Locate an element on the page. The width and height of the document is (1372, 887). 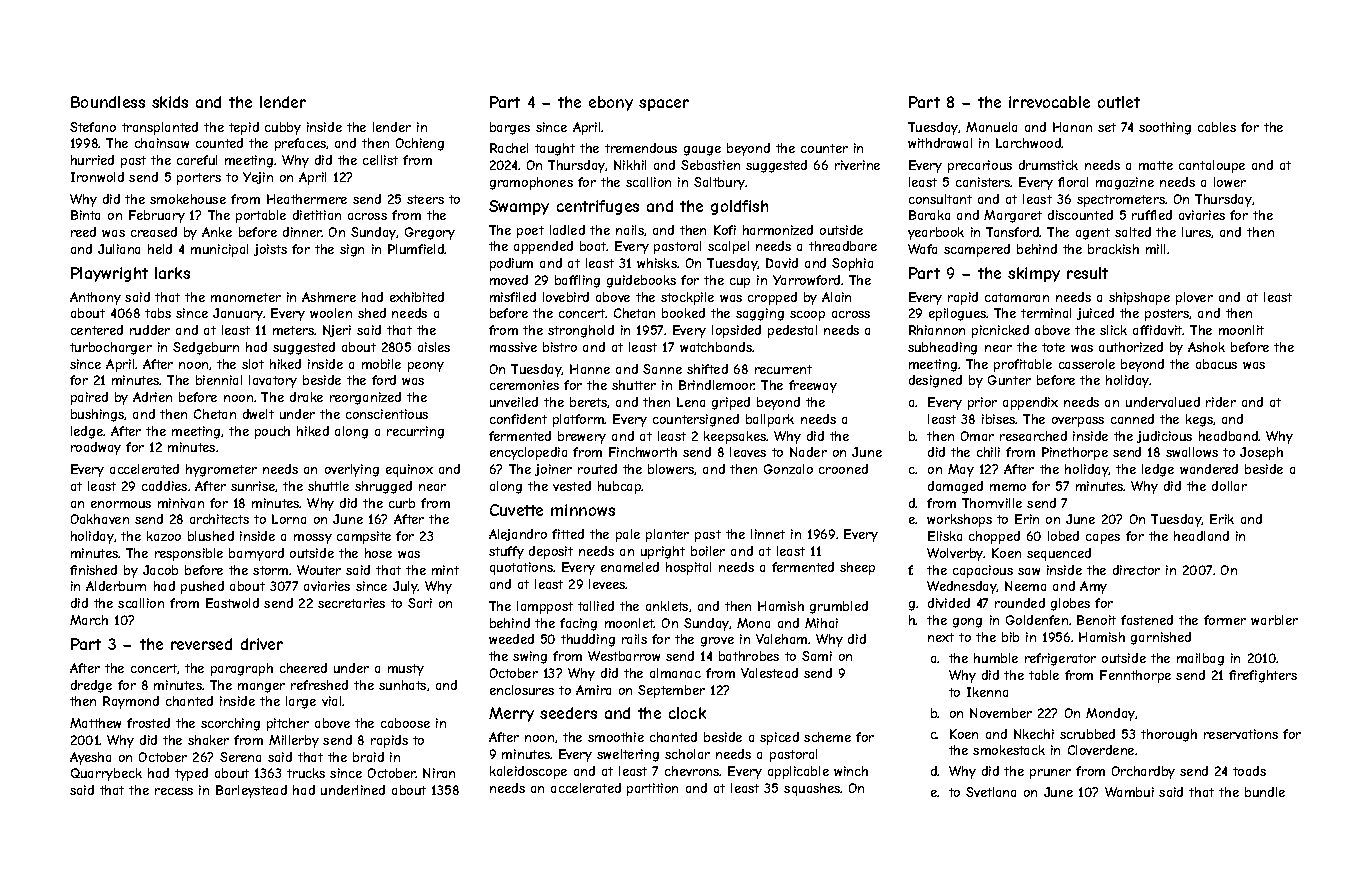
braid is located at coordinates (368, 757).
